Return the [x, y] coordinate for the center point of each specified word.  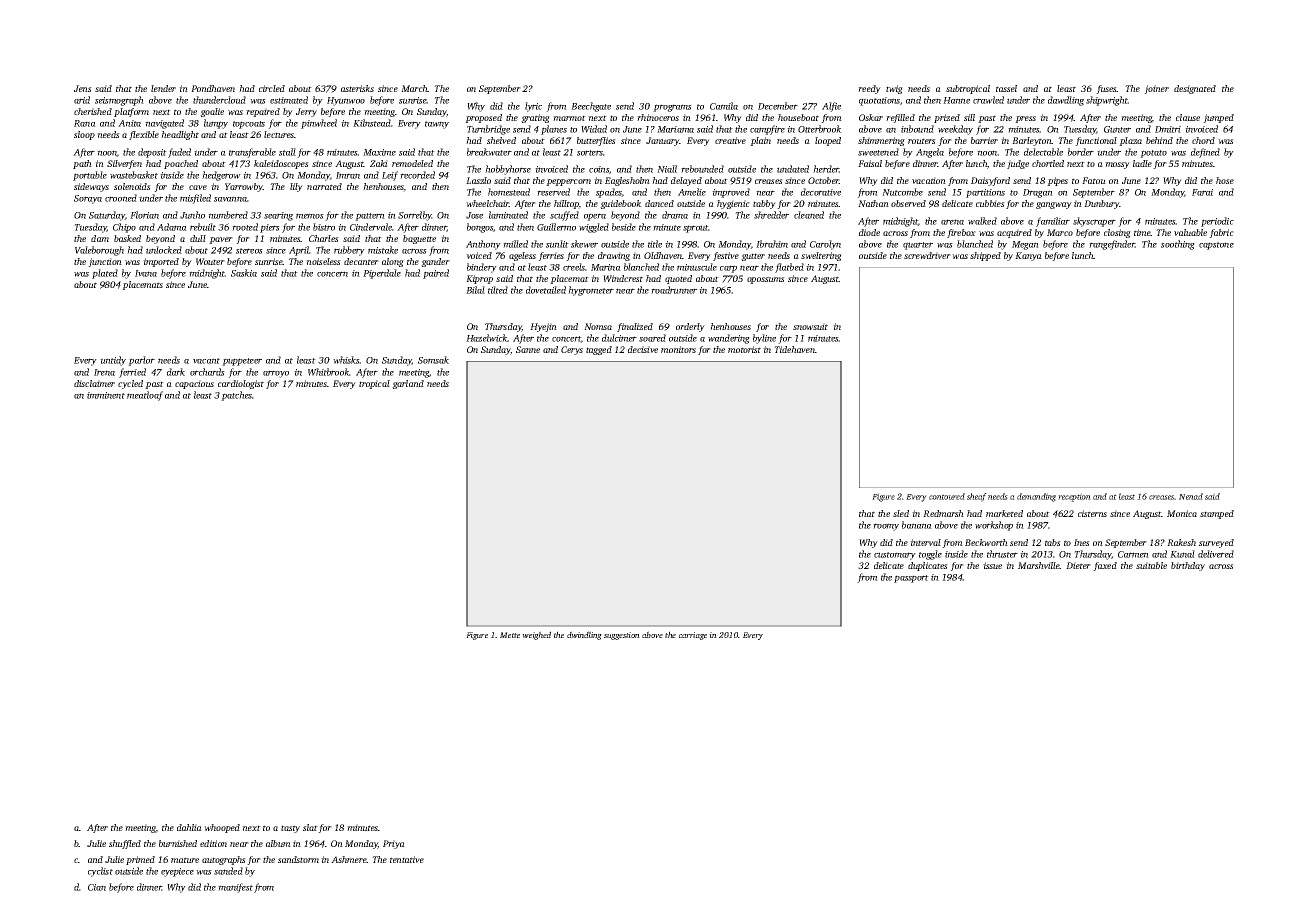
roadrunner [674, 290]
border [1081, 152]
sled [901, 513]
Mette [510, 635]
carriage [693, 636]
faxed [1105, 566]
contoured [947, 496]
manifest [235, 888]
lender [163, 88]
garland [408, 384]
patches [236, 396]
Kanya [1028, 256]
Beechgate [591, 107]
